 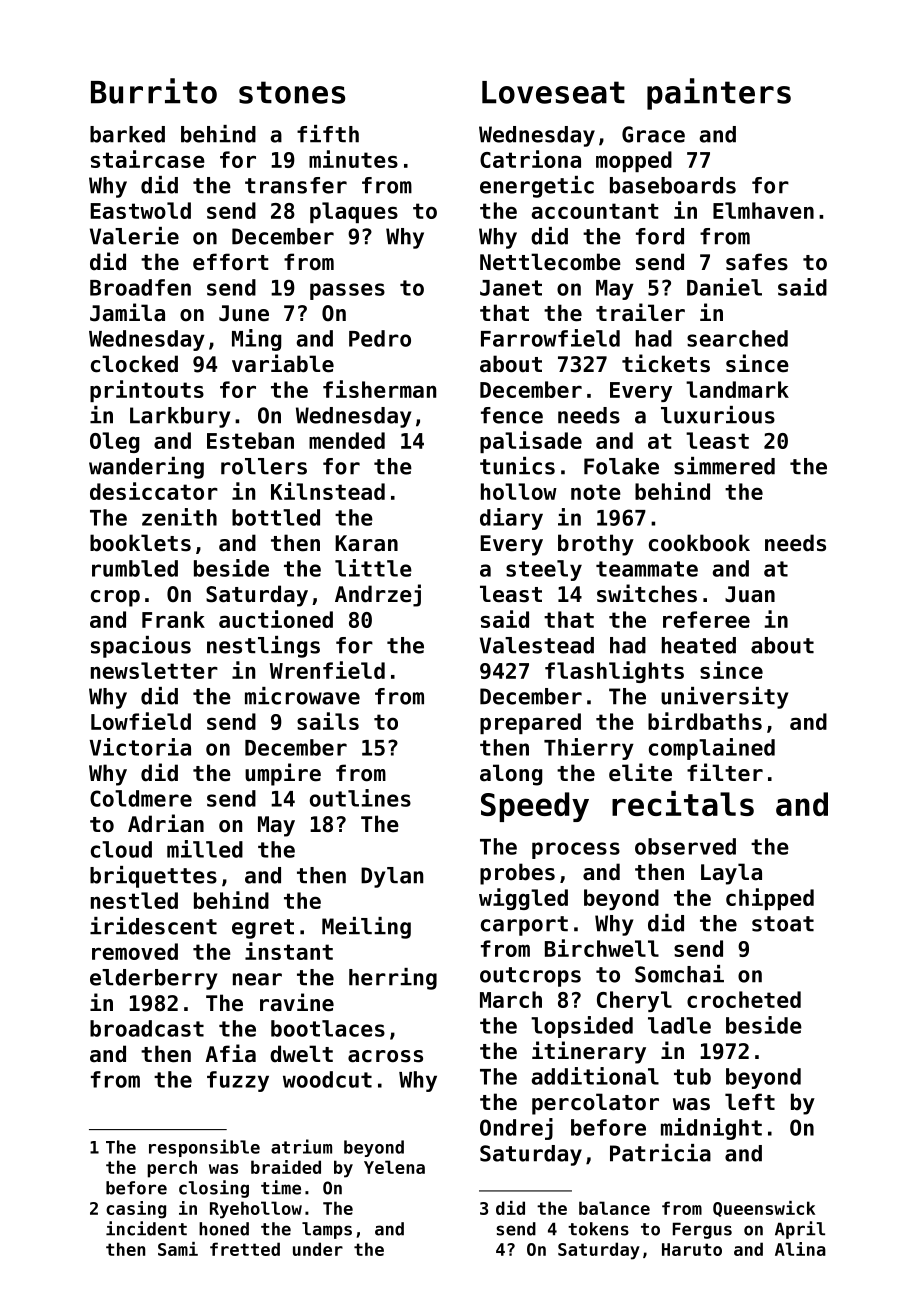 I want to click on removed, so click(x=135, y=951).
